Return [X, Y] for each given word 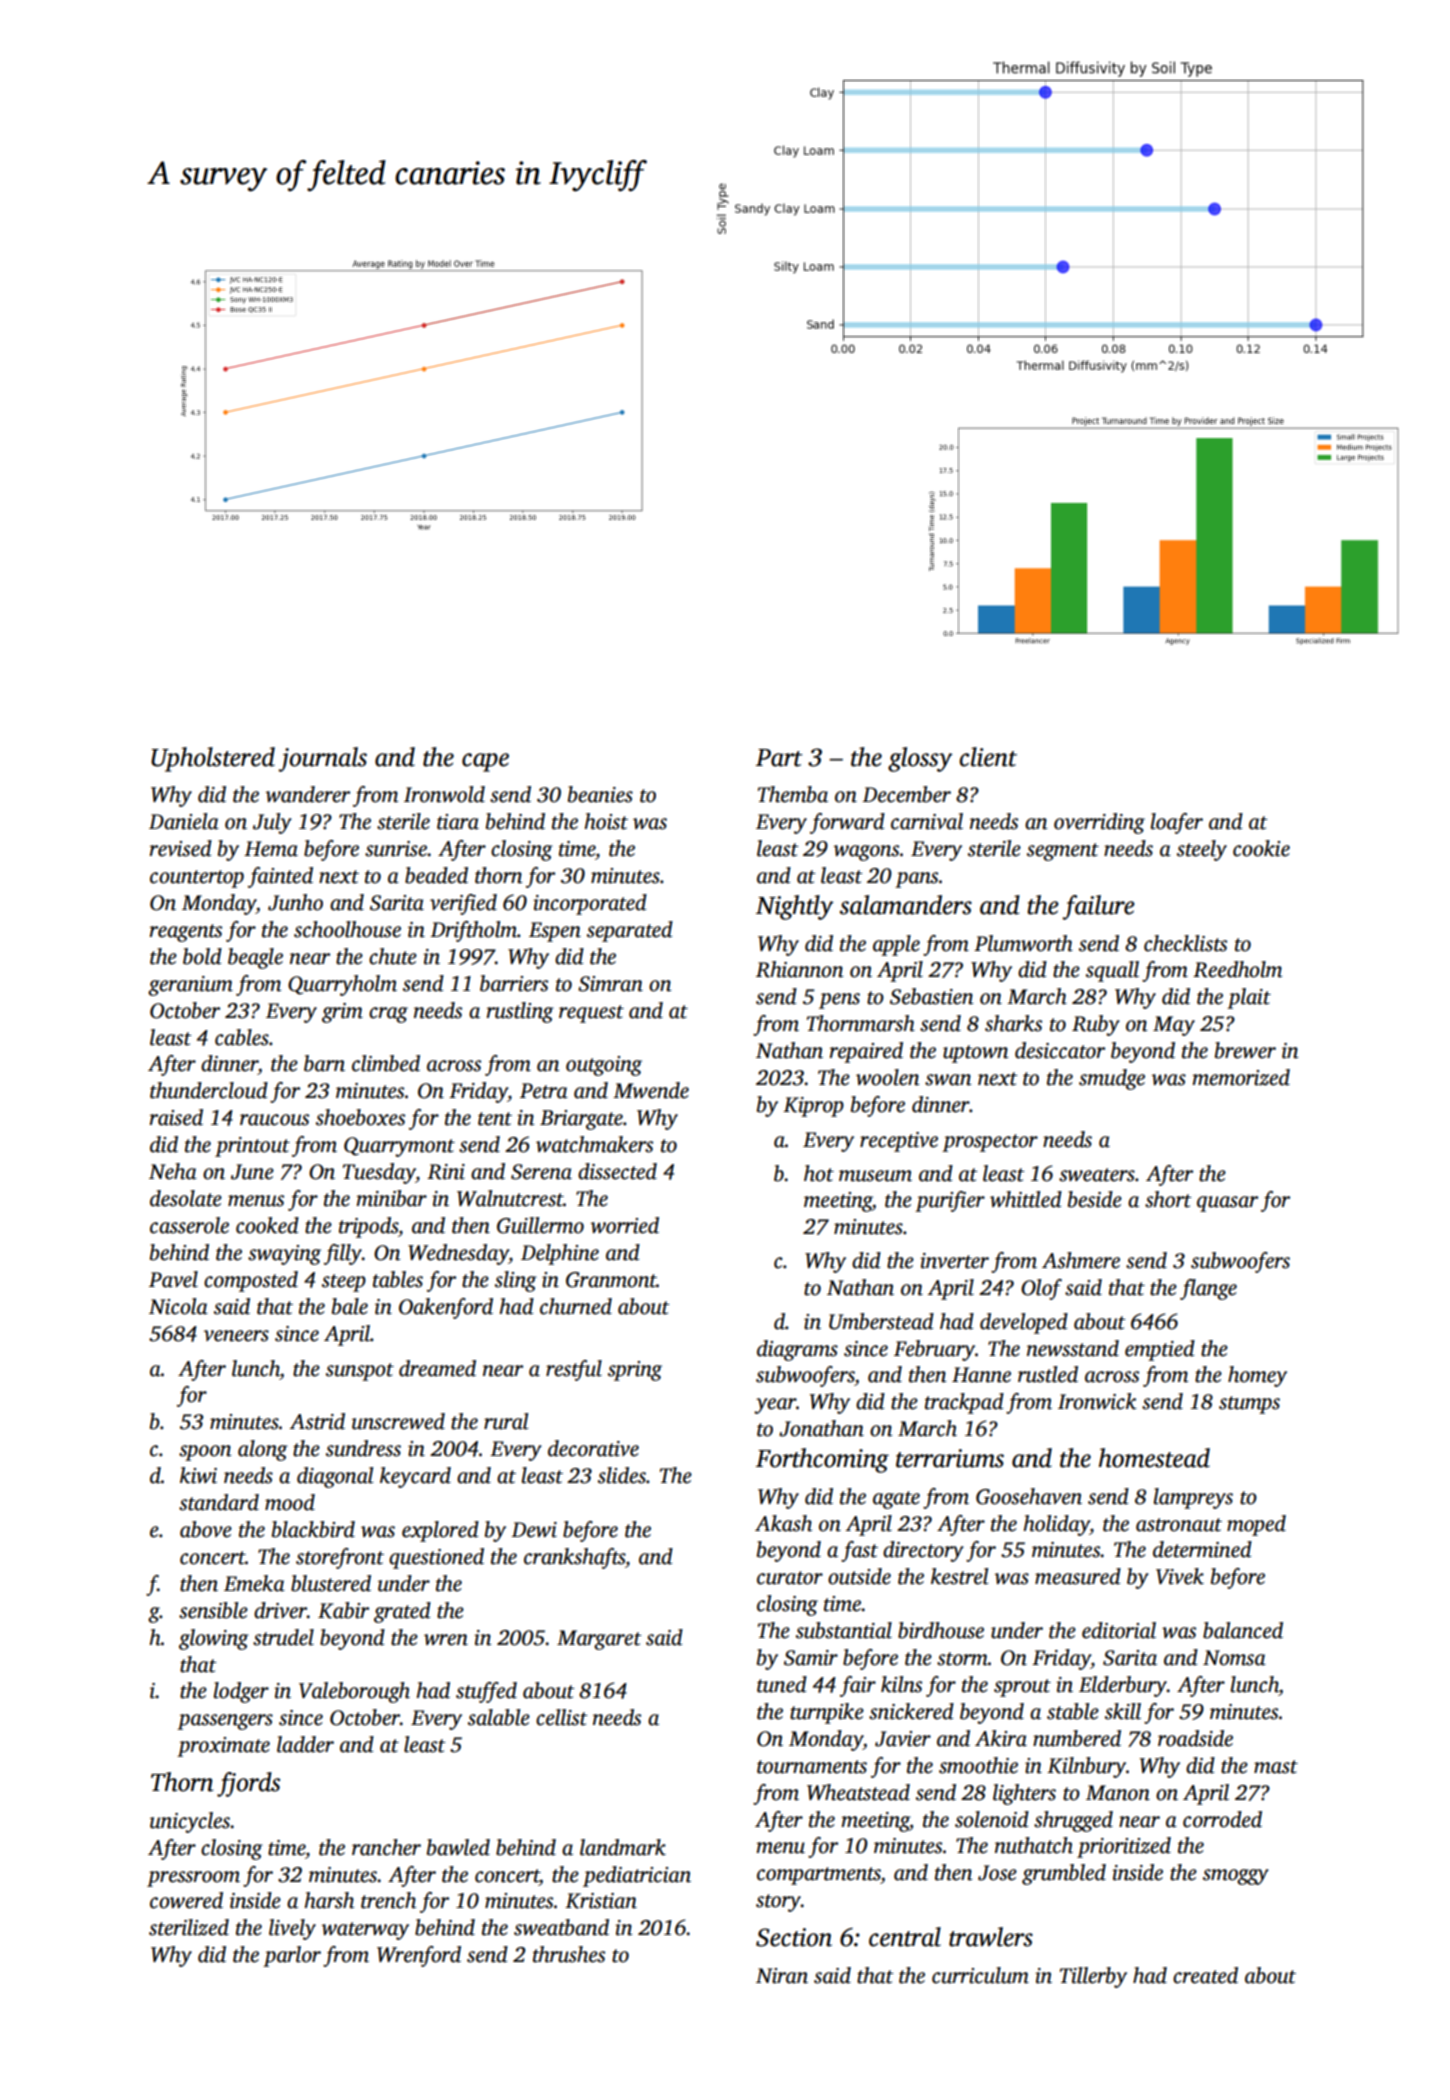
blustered [331, 1583]
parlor [292, 1956]
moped [1256, 1525]
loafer [1177, 823]
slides [622, 1475]
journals [322, 759]
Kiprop [813, 1107]
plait [1249, 998]
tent [495, 1119]
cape [485, 762]
